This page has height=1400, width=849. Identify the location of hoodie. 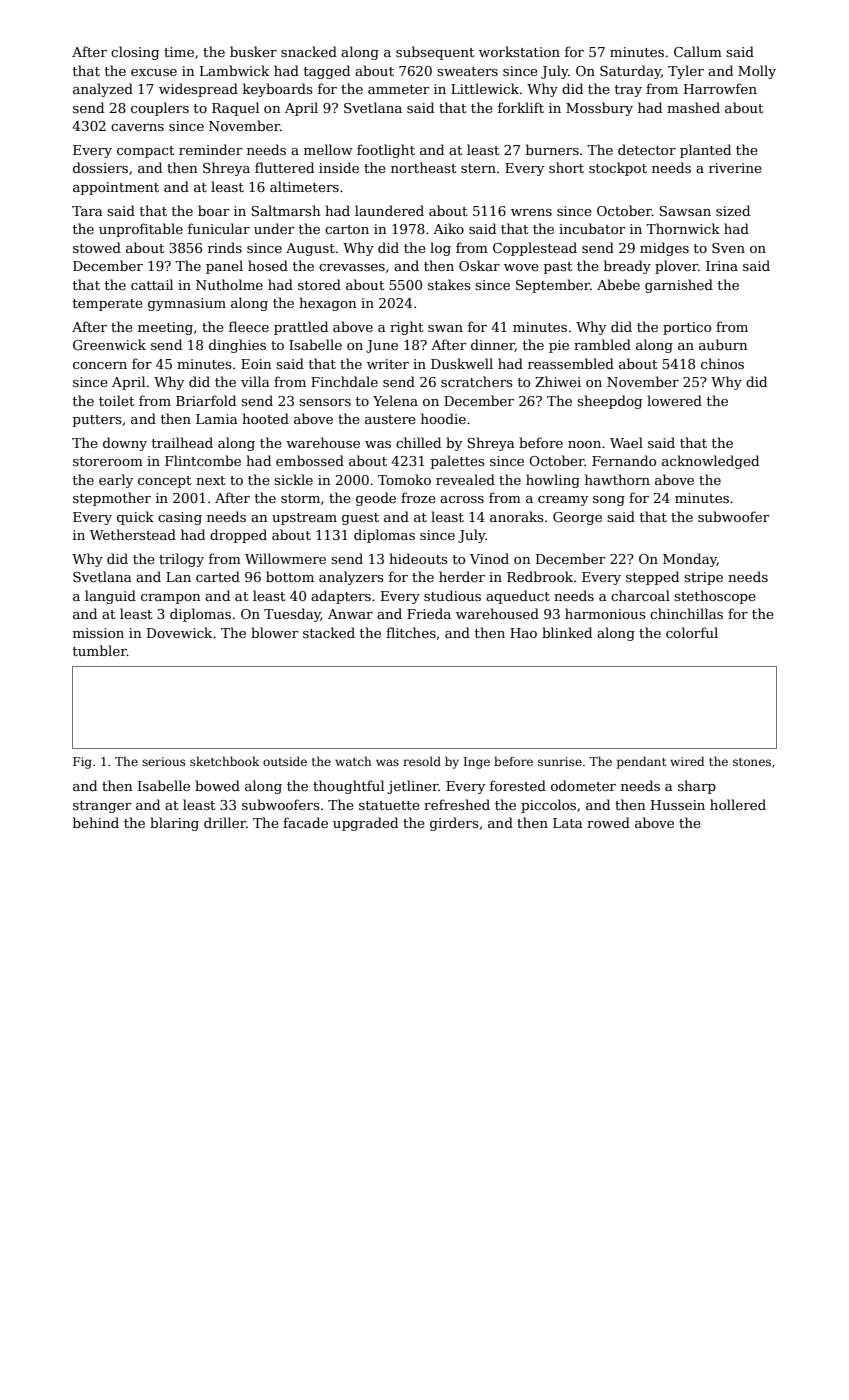
(443, 418).
